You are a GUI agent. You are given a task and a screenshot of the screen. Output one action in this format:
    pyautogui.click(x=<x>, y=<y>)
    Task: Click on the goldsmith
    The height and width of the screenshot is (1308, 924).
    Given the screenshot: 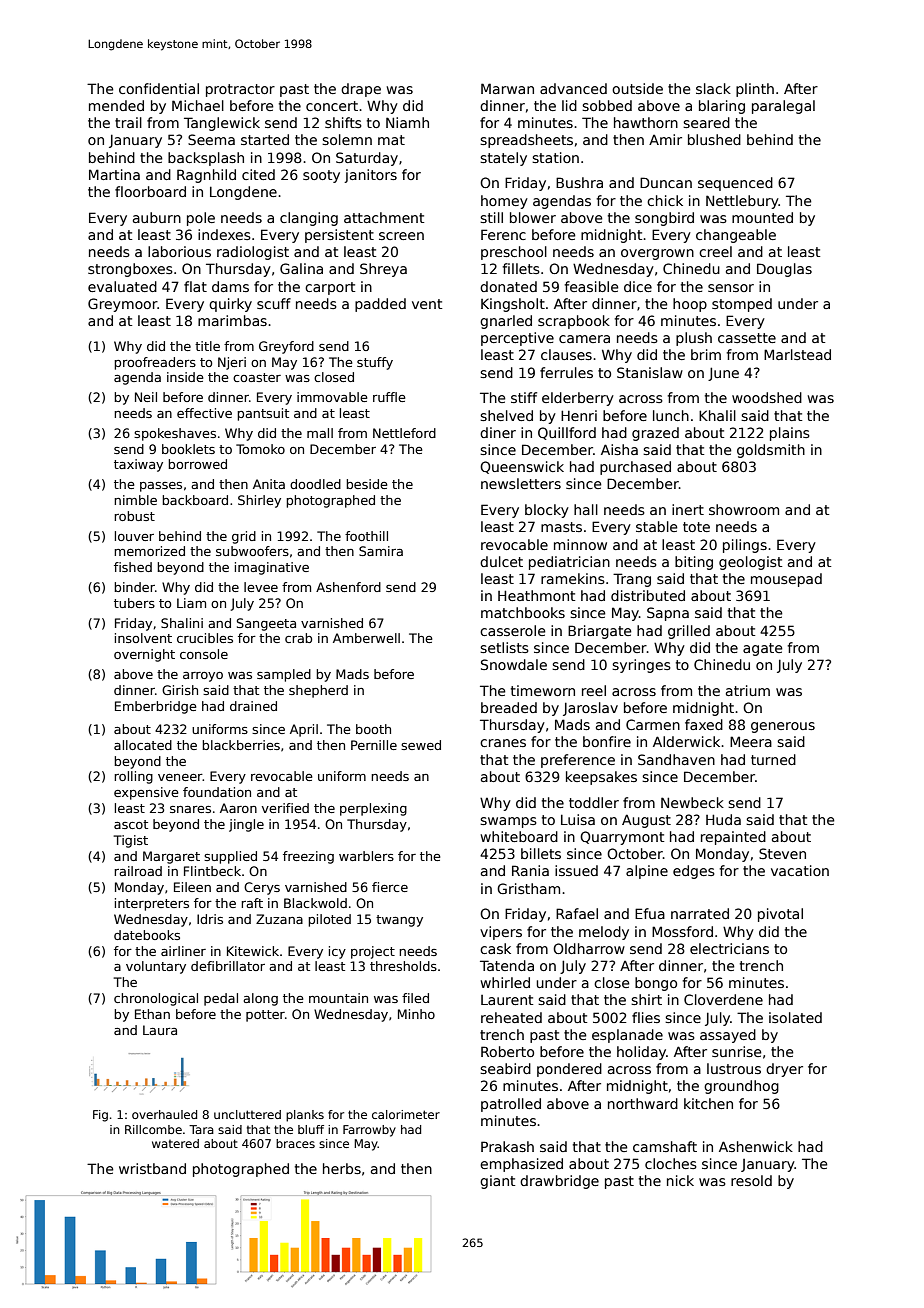 What is the action you would take?
    pyautogui.click(x=771, y=451)
